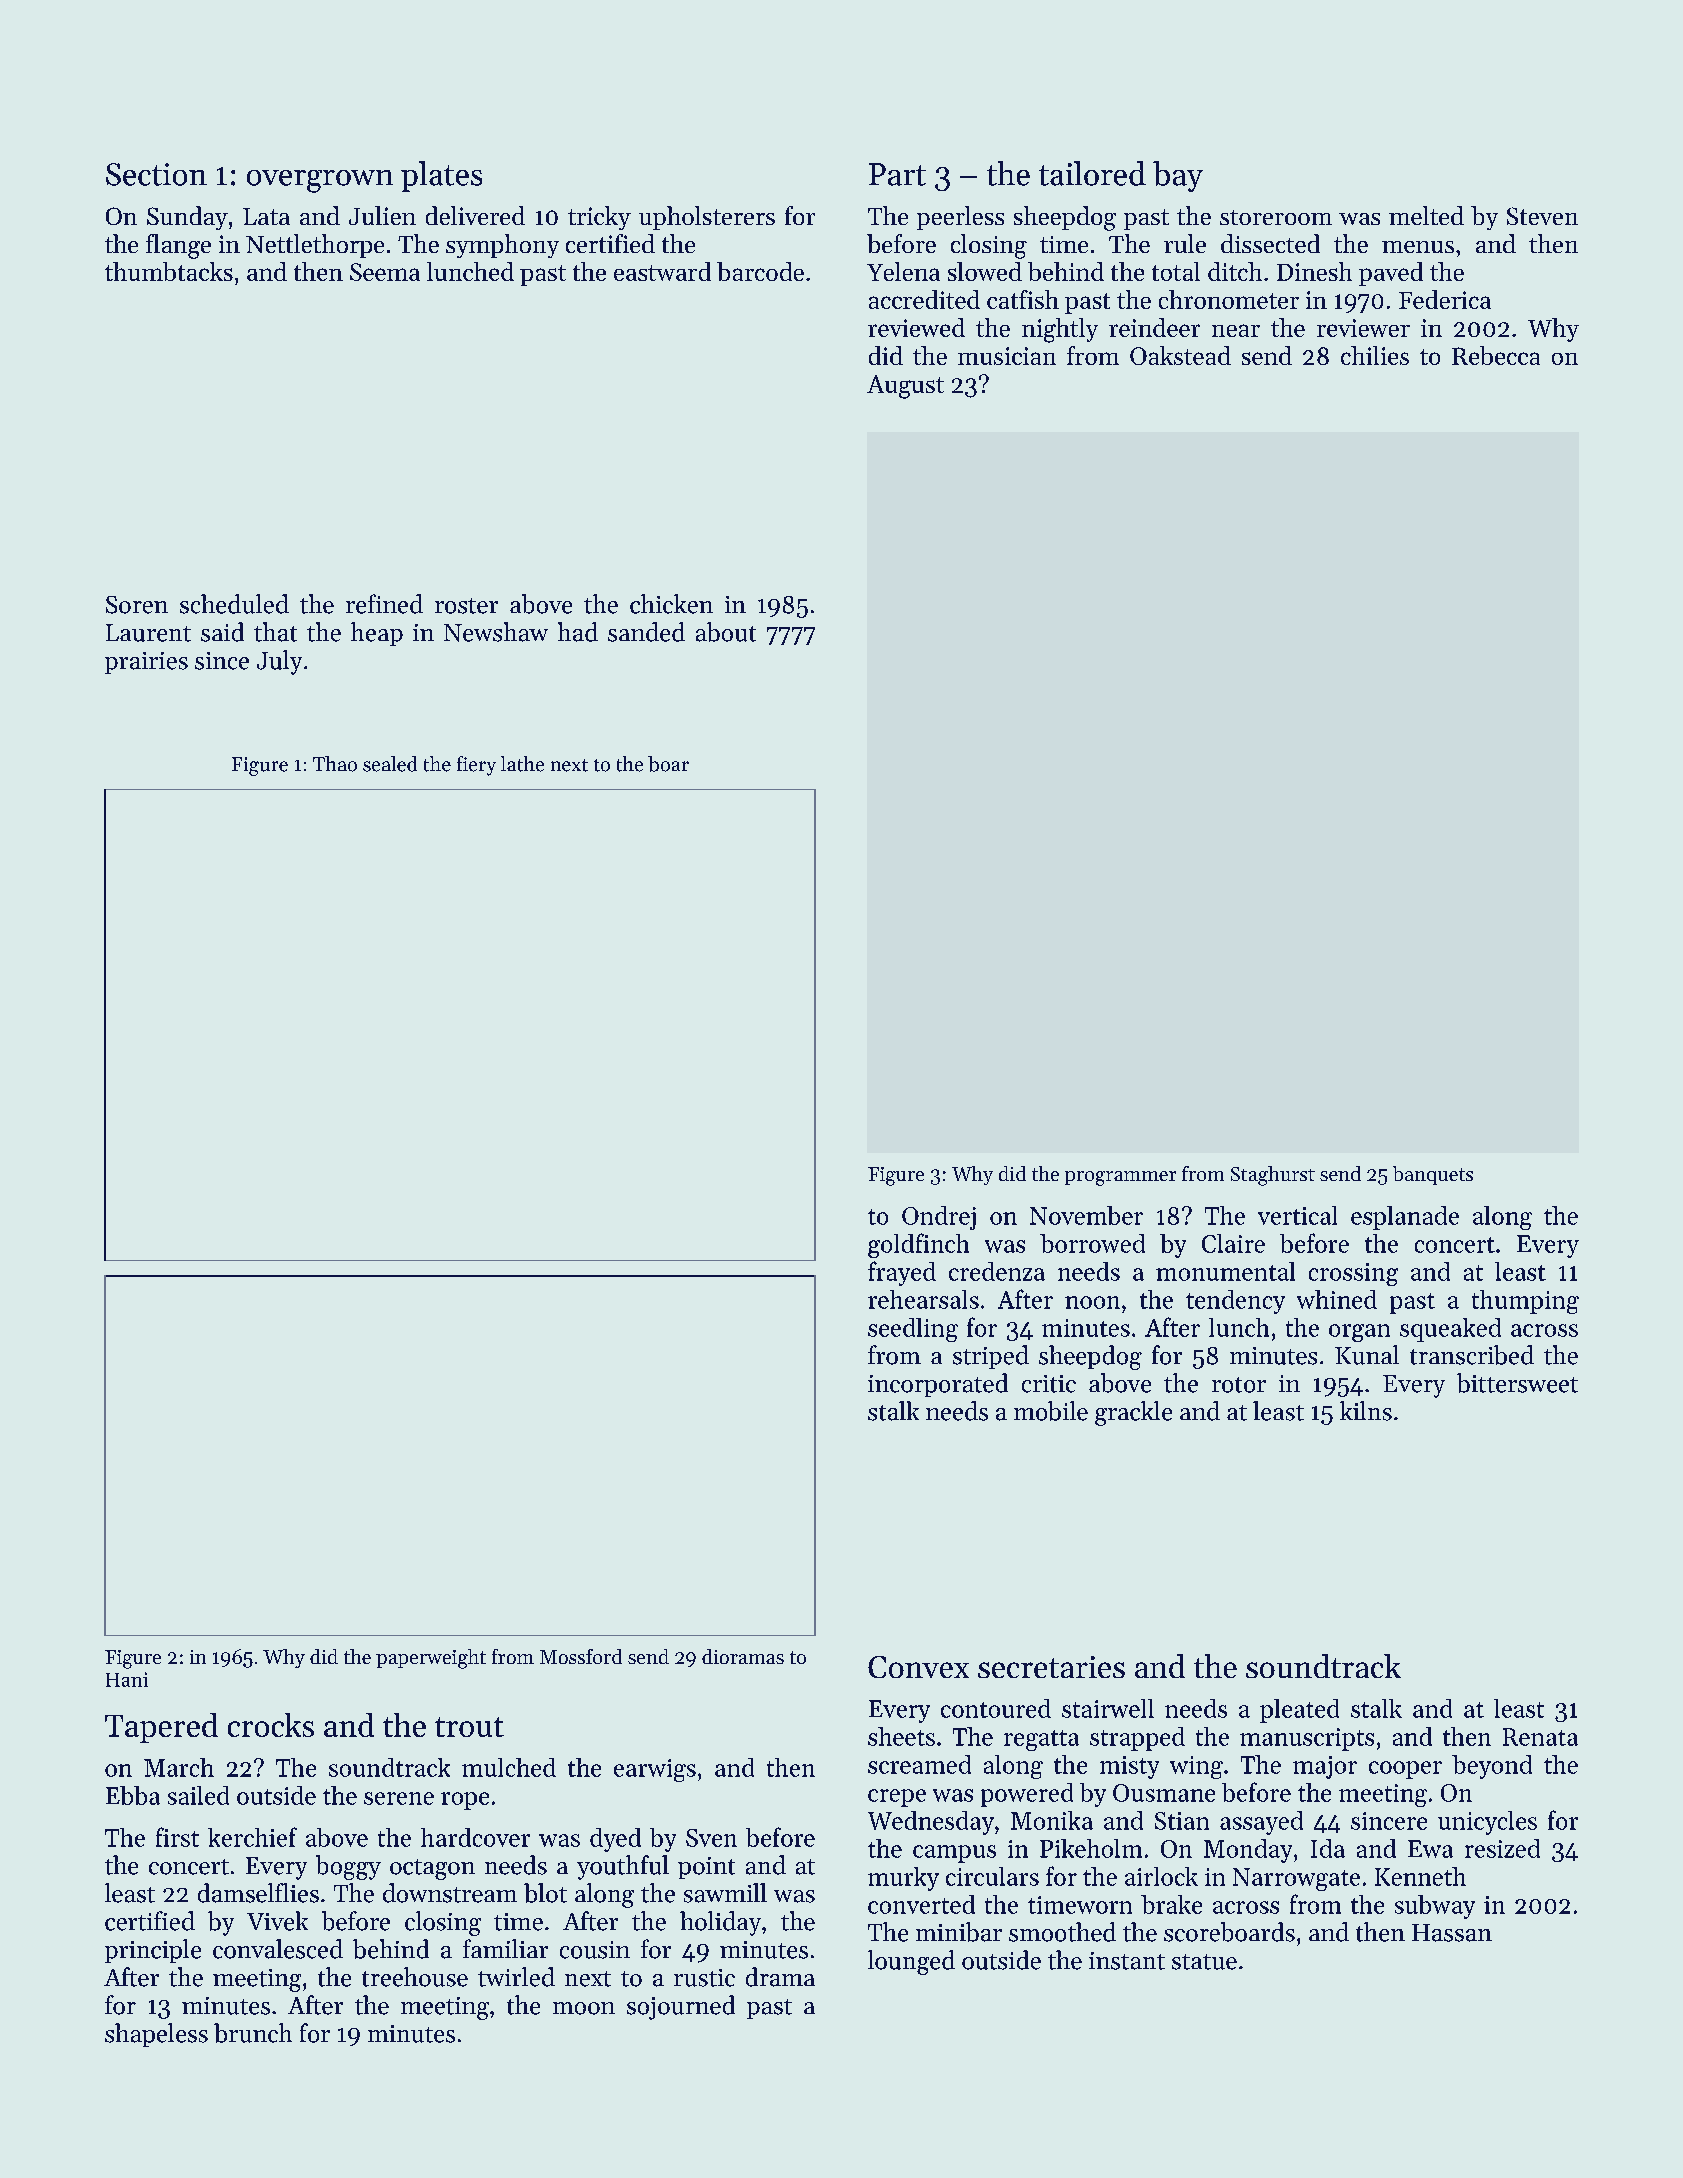 The width and height of the screenshot is (1683, 2178). I want to click on contoured, so click(996, 1708).
